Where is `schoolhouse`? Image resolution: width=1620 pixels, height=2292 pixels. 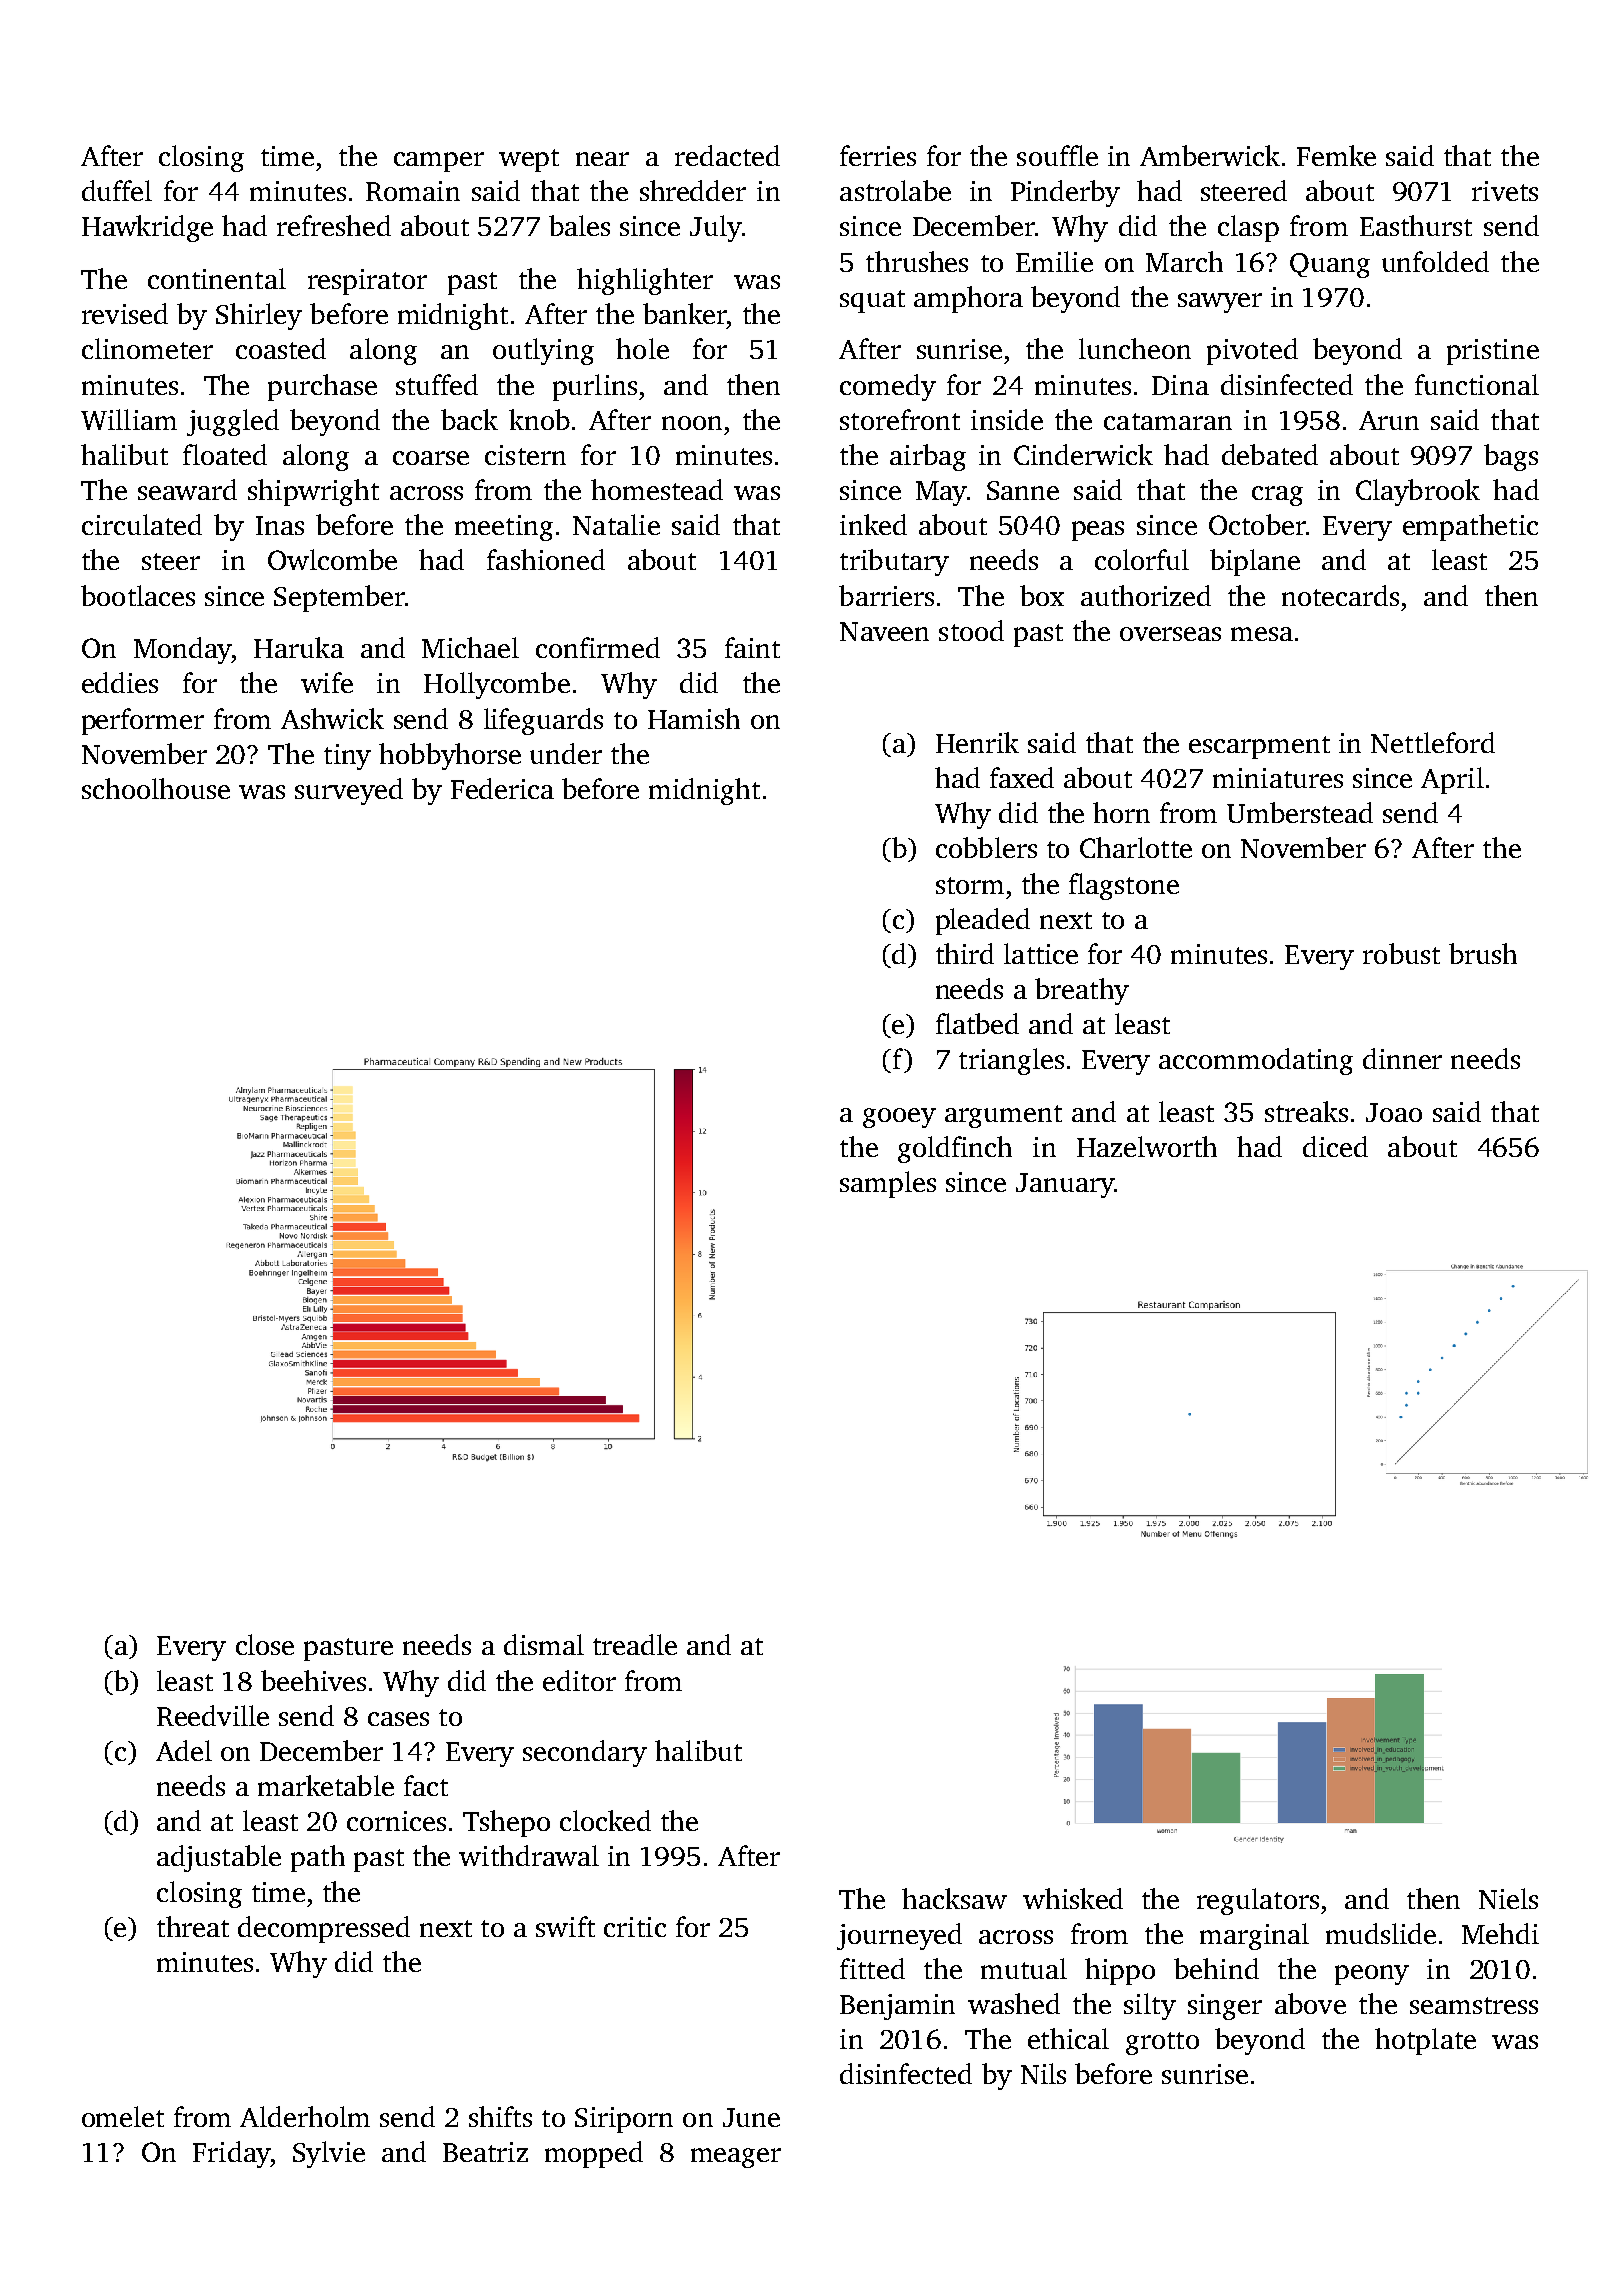 schoolhouse is located at coordinates (156, 788).
